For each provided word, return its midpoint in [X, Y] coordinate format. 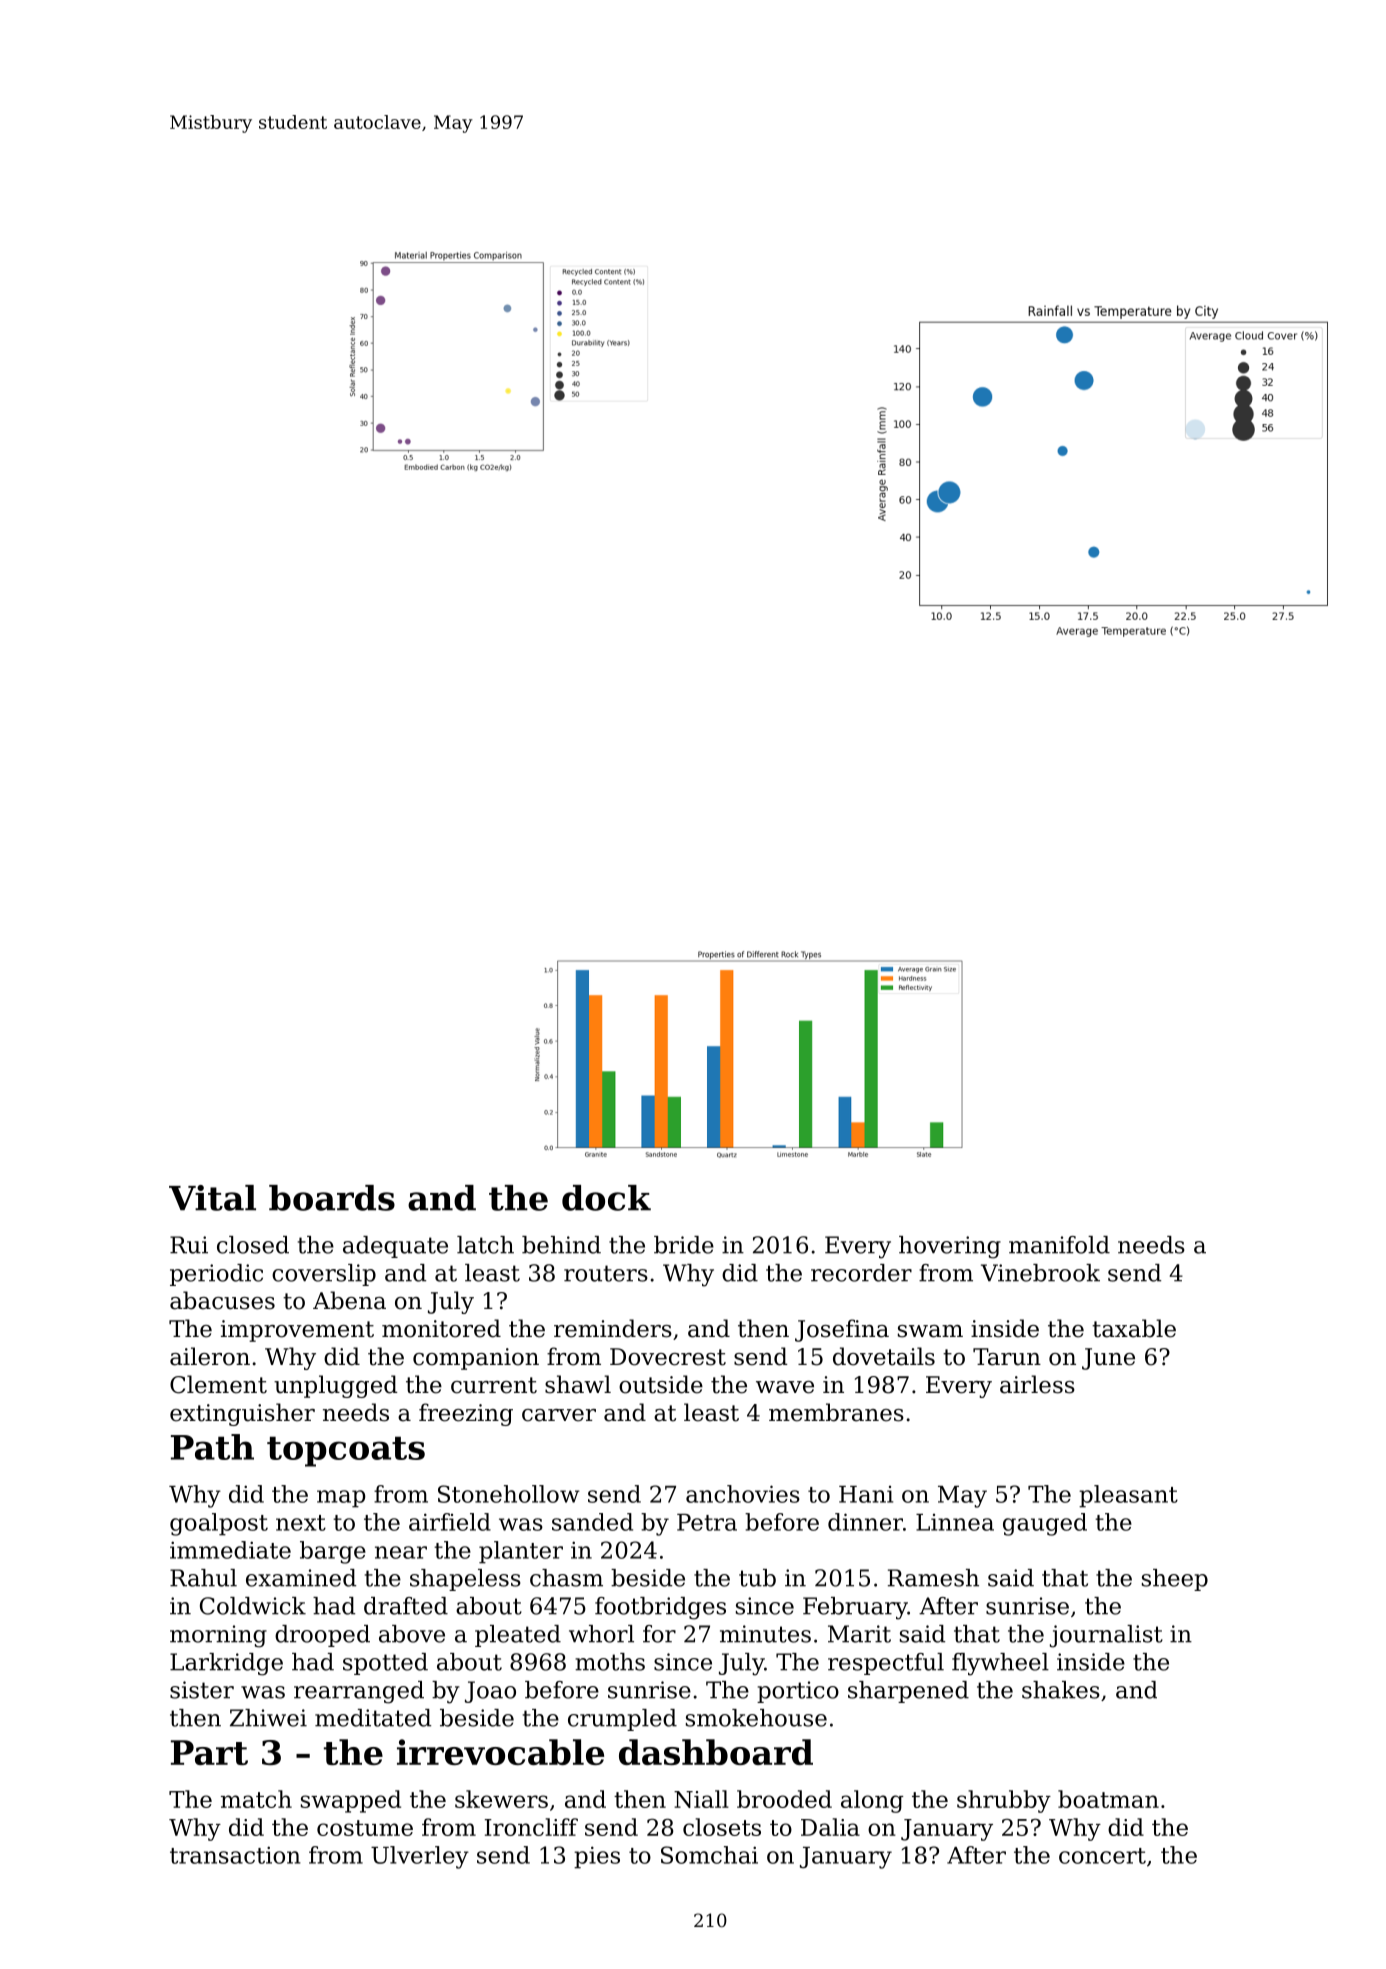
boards [332, 1198]
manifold [1059, 1245]
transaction [235, 1855]
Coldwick [253, 1606]
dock [606, 1198]
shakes [1061, 1690]
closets [722, 1827]
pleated [518, 1636]
